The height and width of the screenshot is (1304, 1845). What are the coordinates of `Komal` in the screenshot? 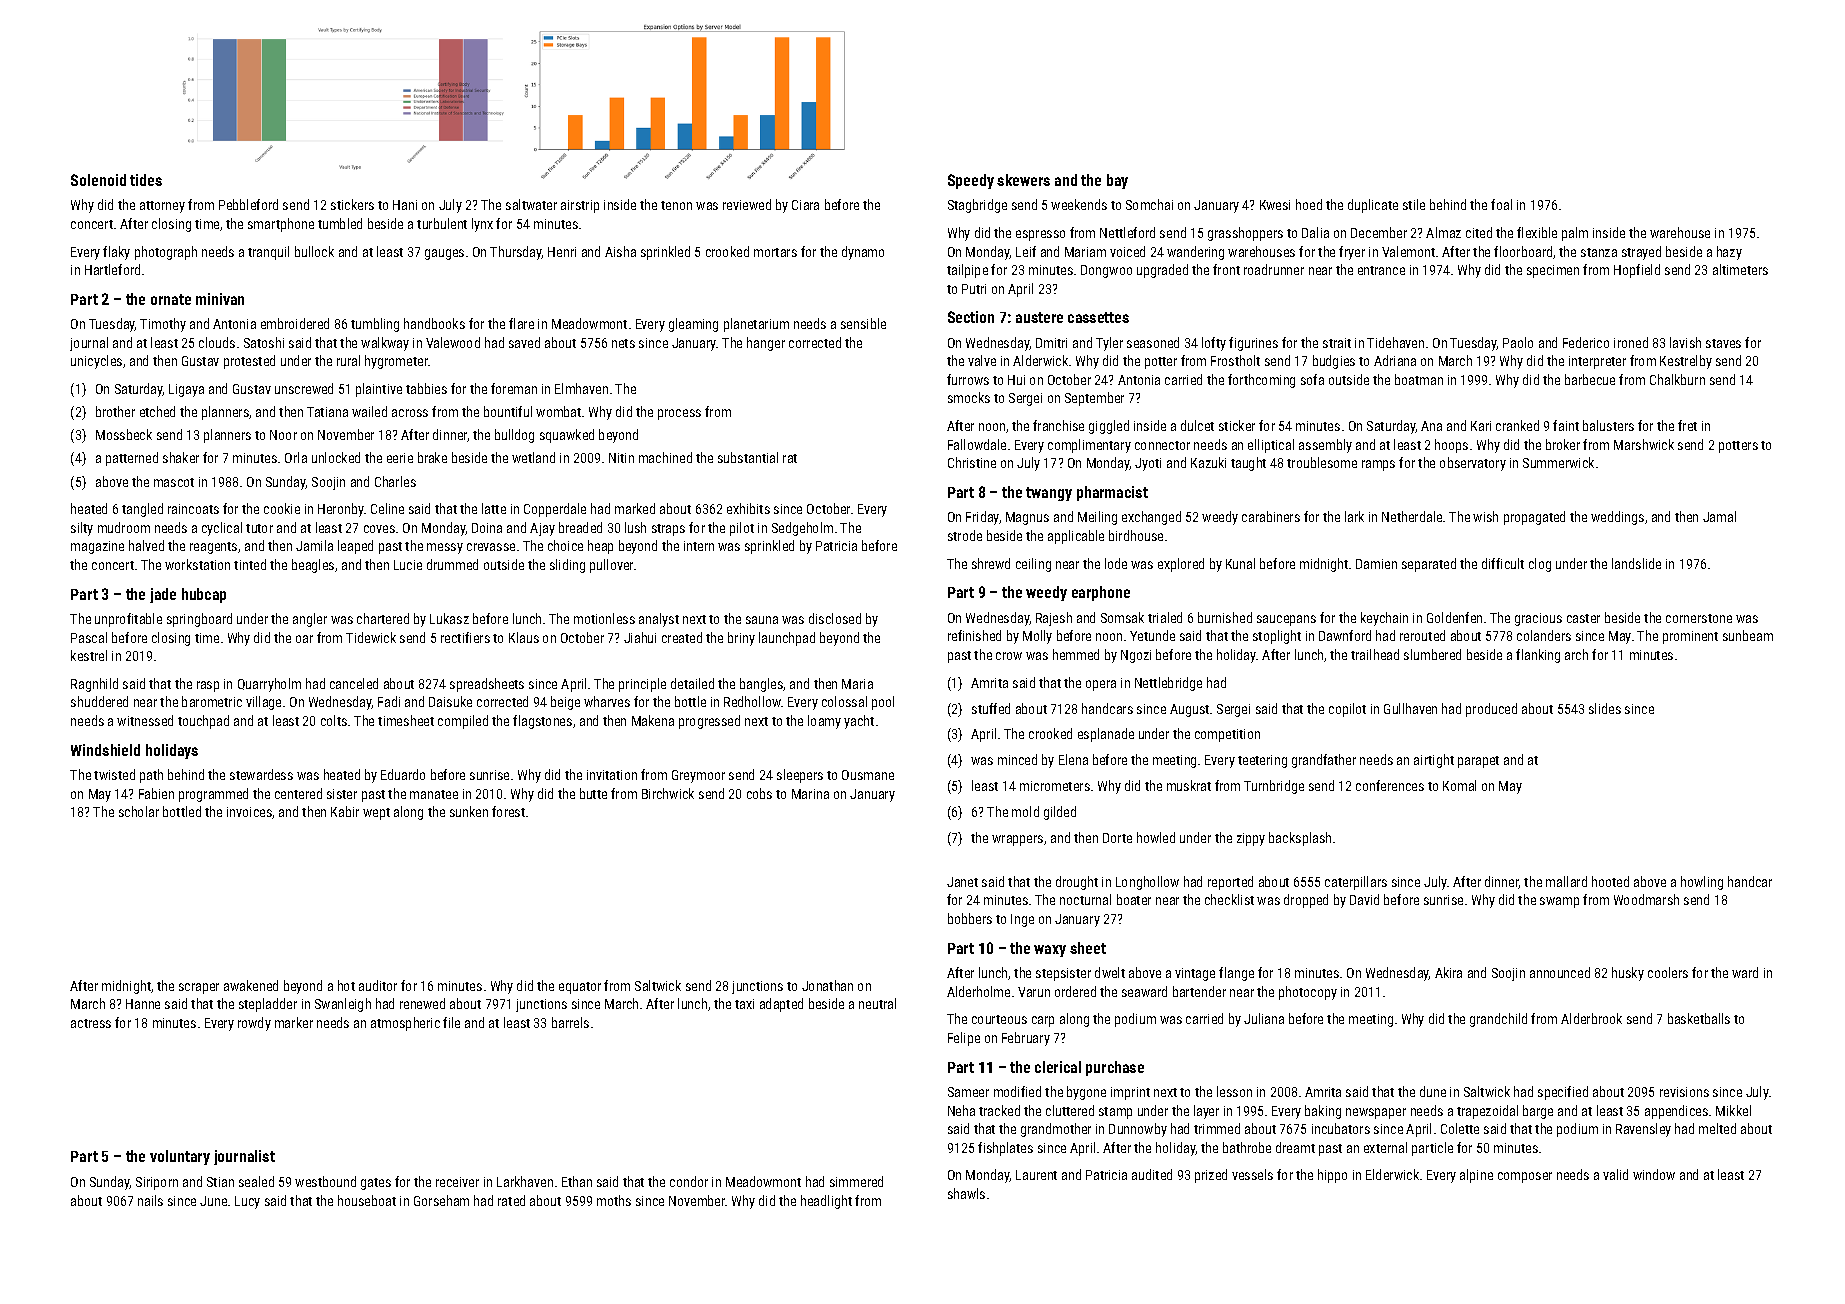 It's located at (1459, 785).
